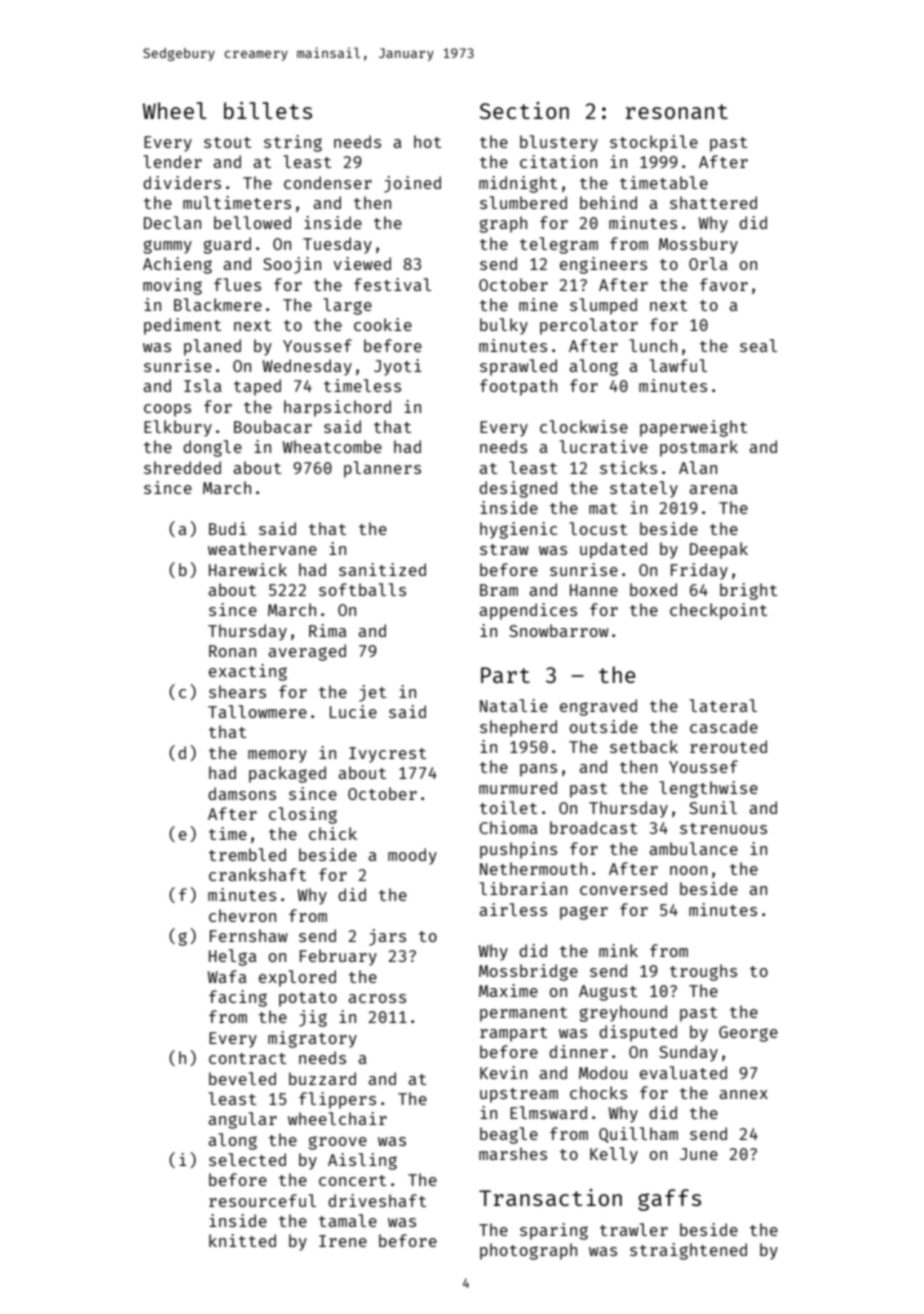 This document has height=1314, width=924. I want to click on flippers, so click(337, 1100).
